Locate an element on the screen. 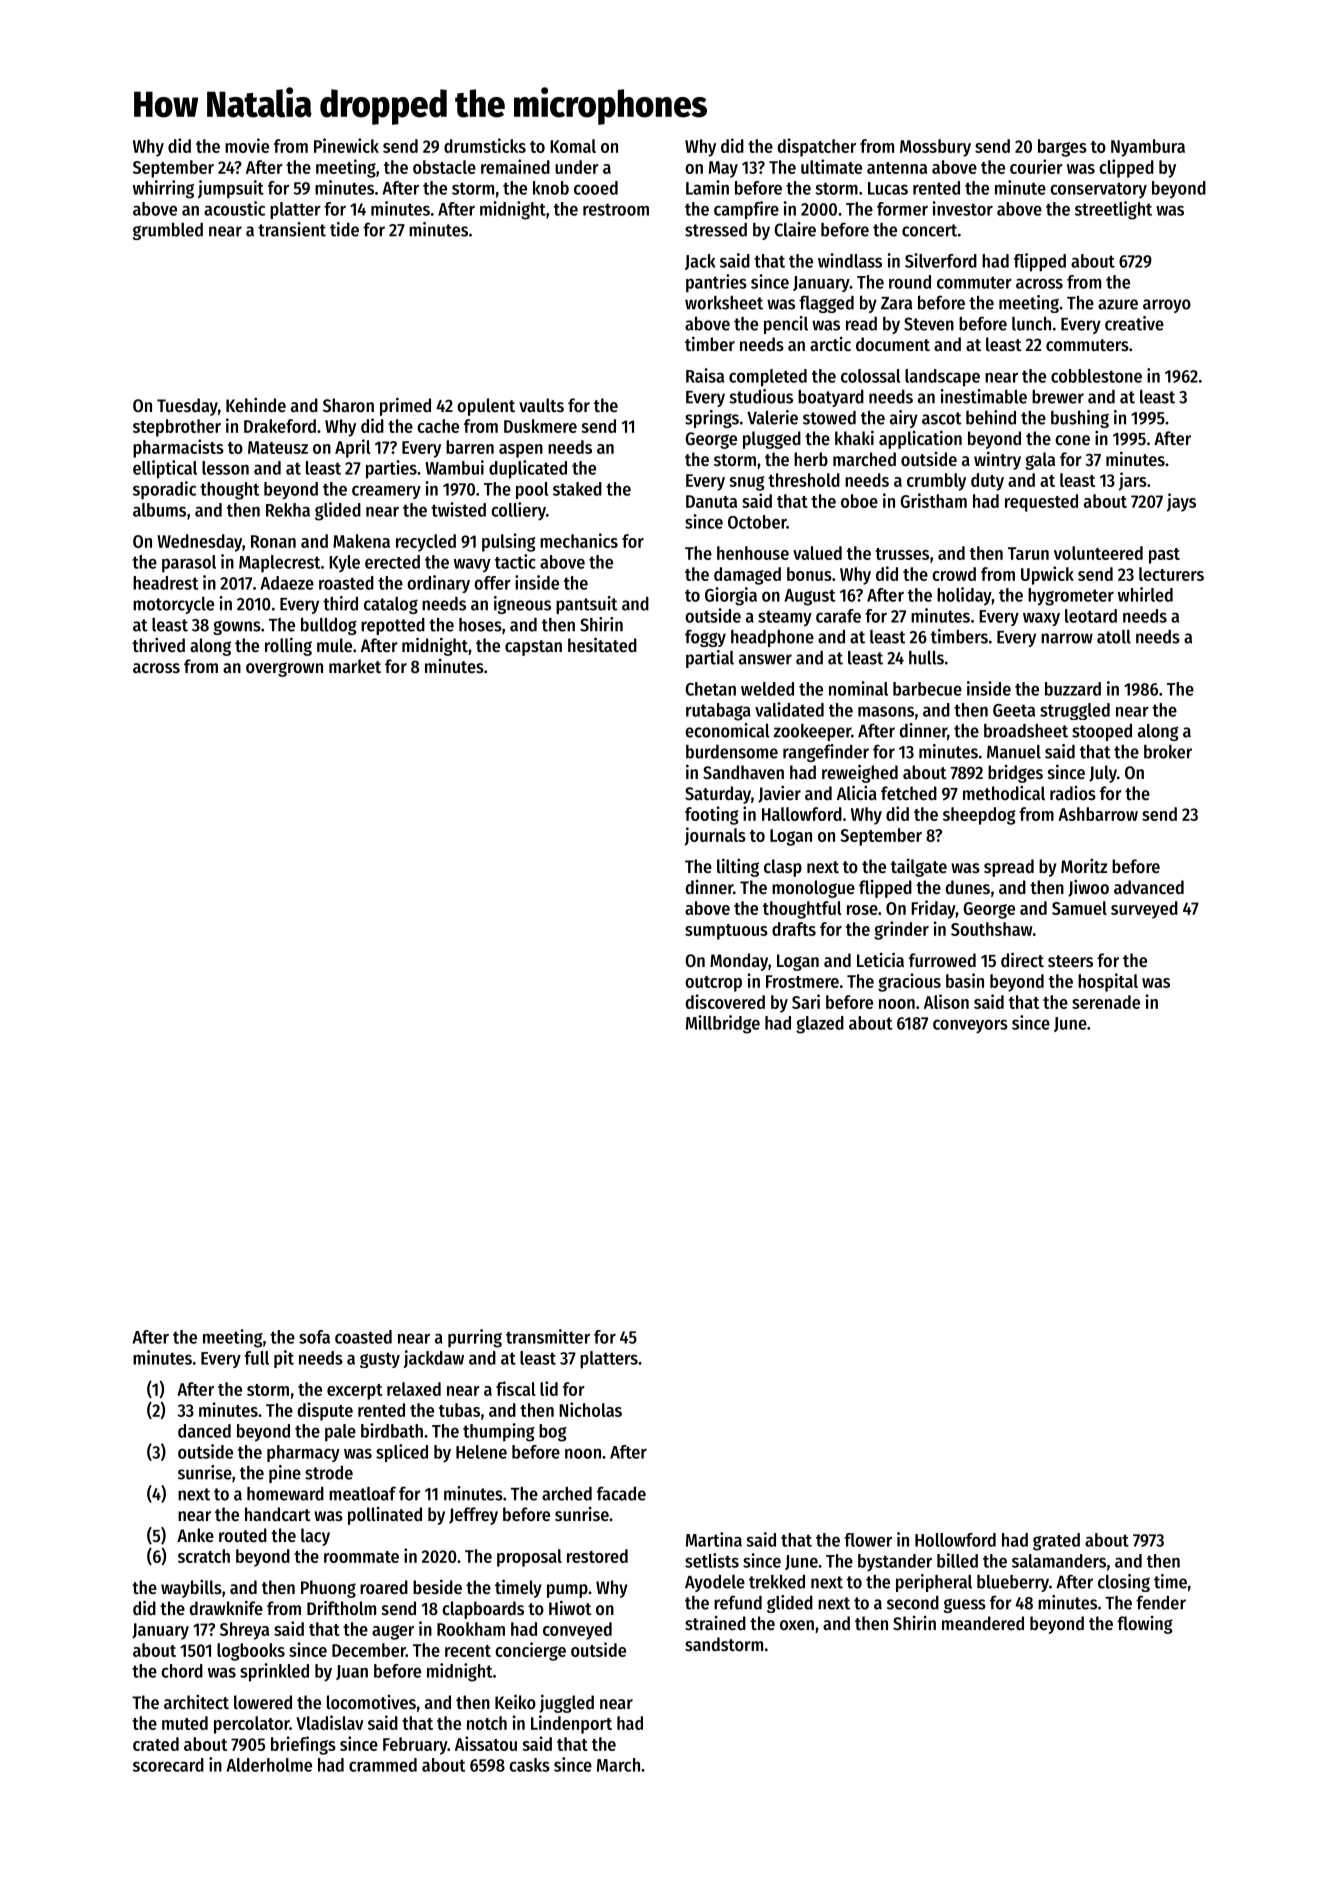  masons is located at coordinates (886, 711).
